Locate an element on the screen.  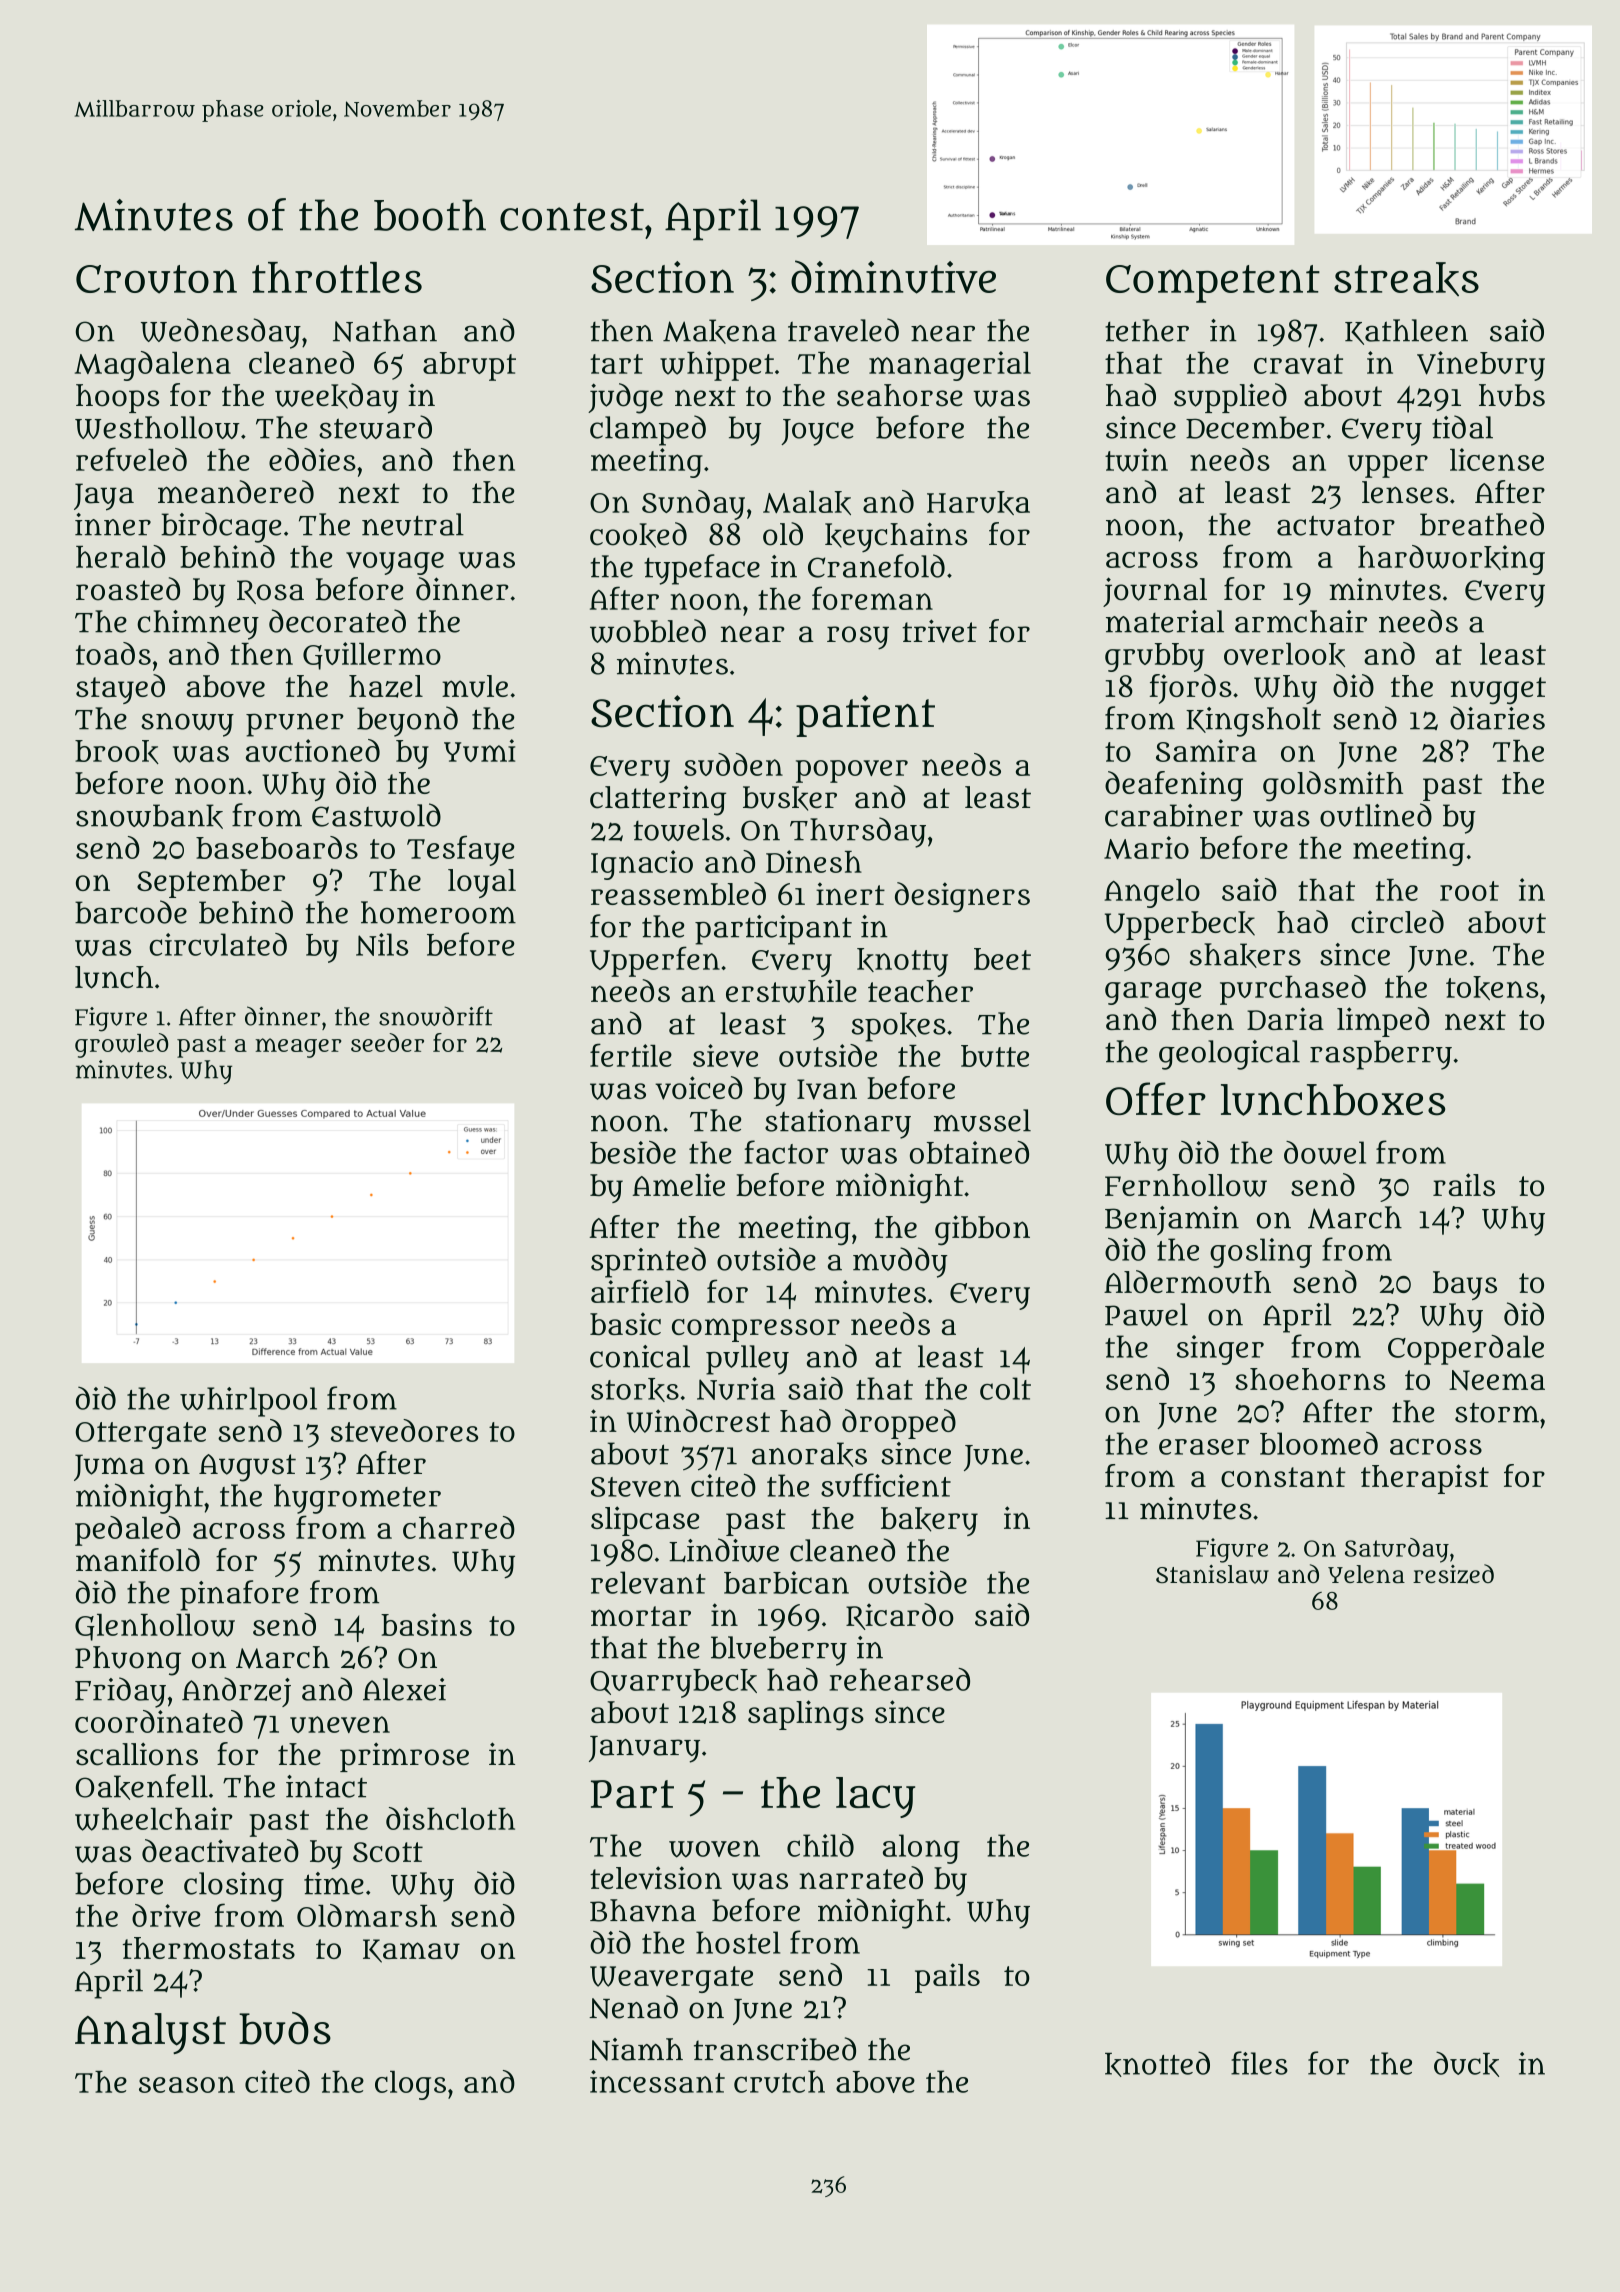
gosling is located at coordinates (1261, 1253).
